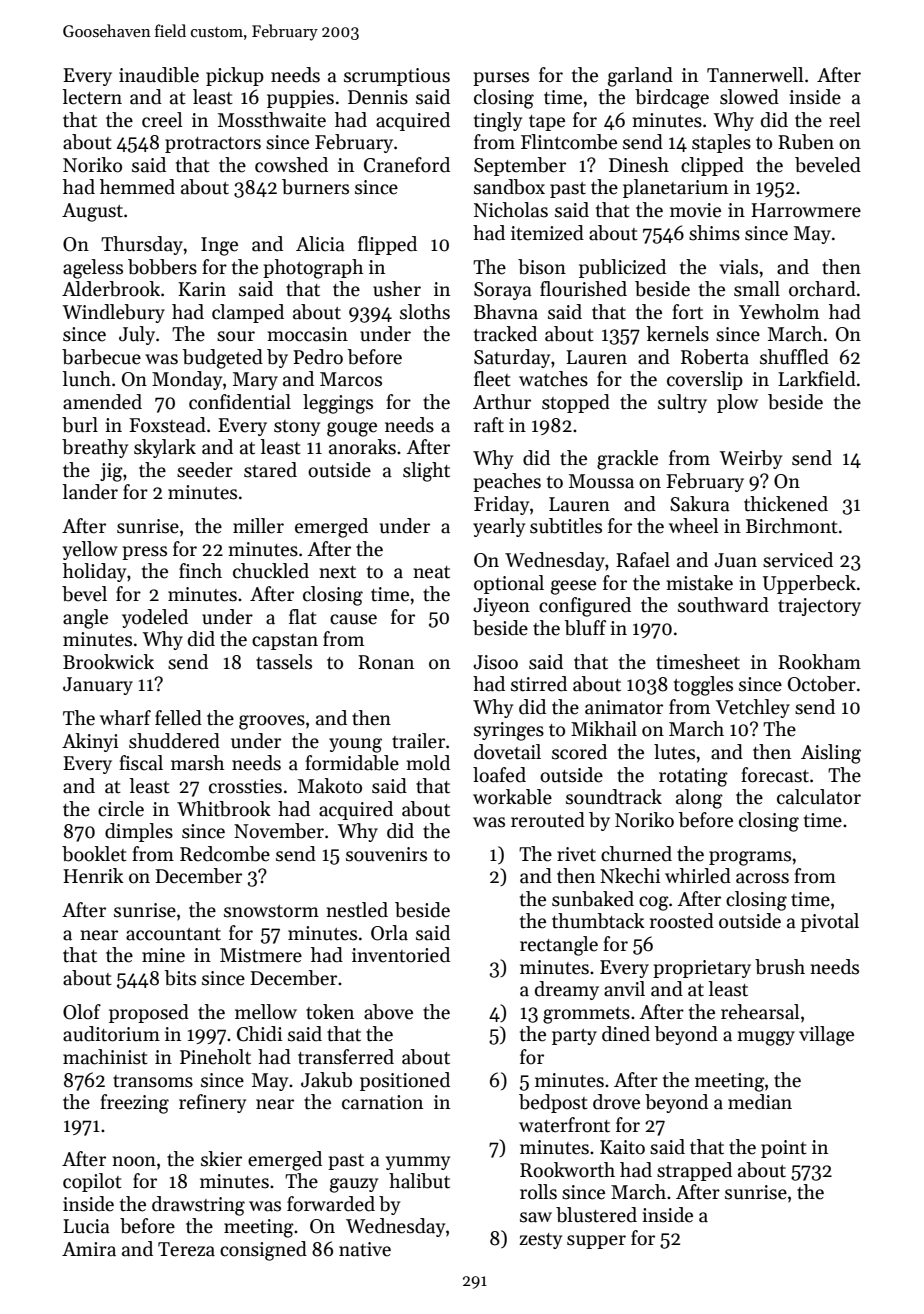  What do you see at coordinates (786, 504) in the screenshot?
I see `thickened` at bounding box center [786, 504].
